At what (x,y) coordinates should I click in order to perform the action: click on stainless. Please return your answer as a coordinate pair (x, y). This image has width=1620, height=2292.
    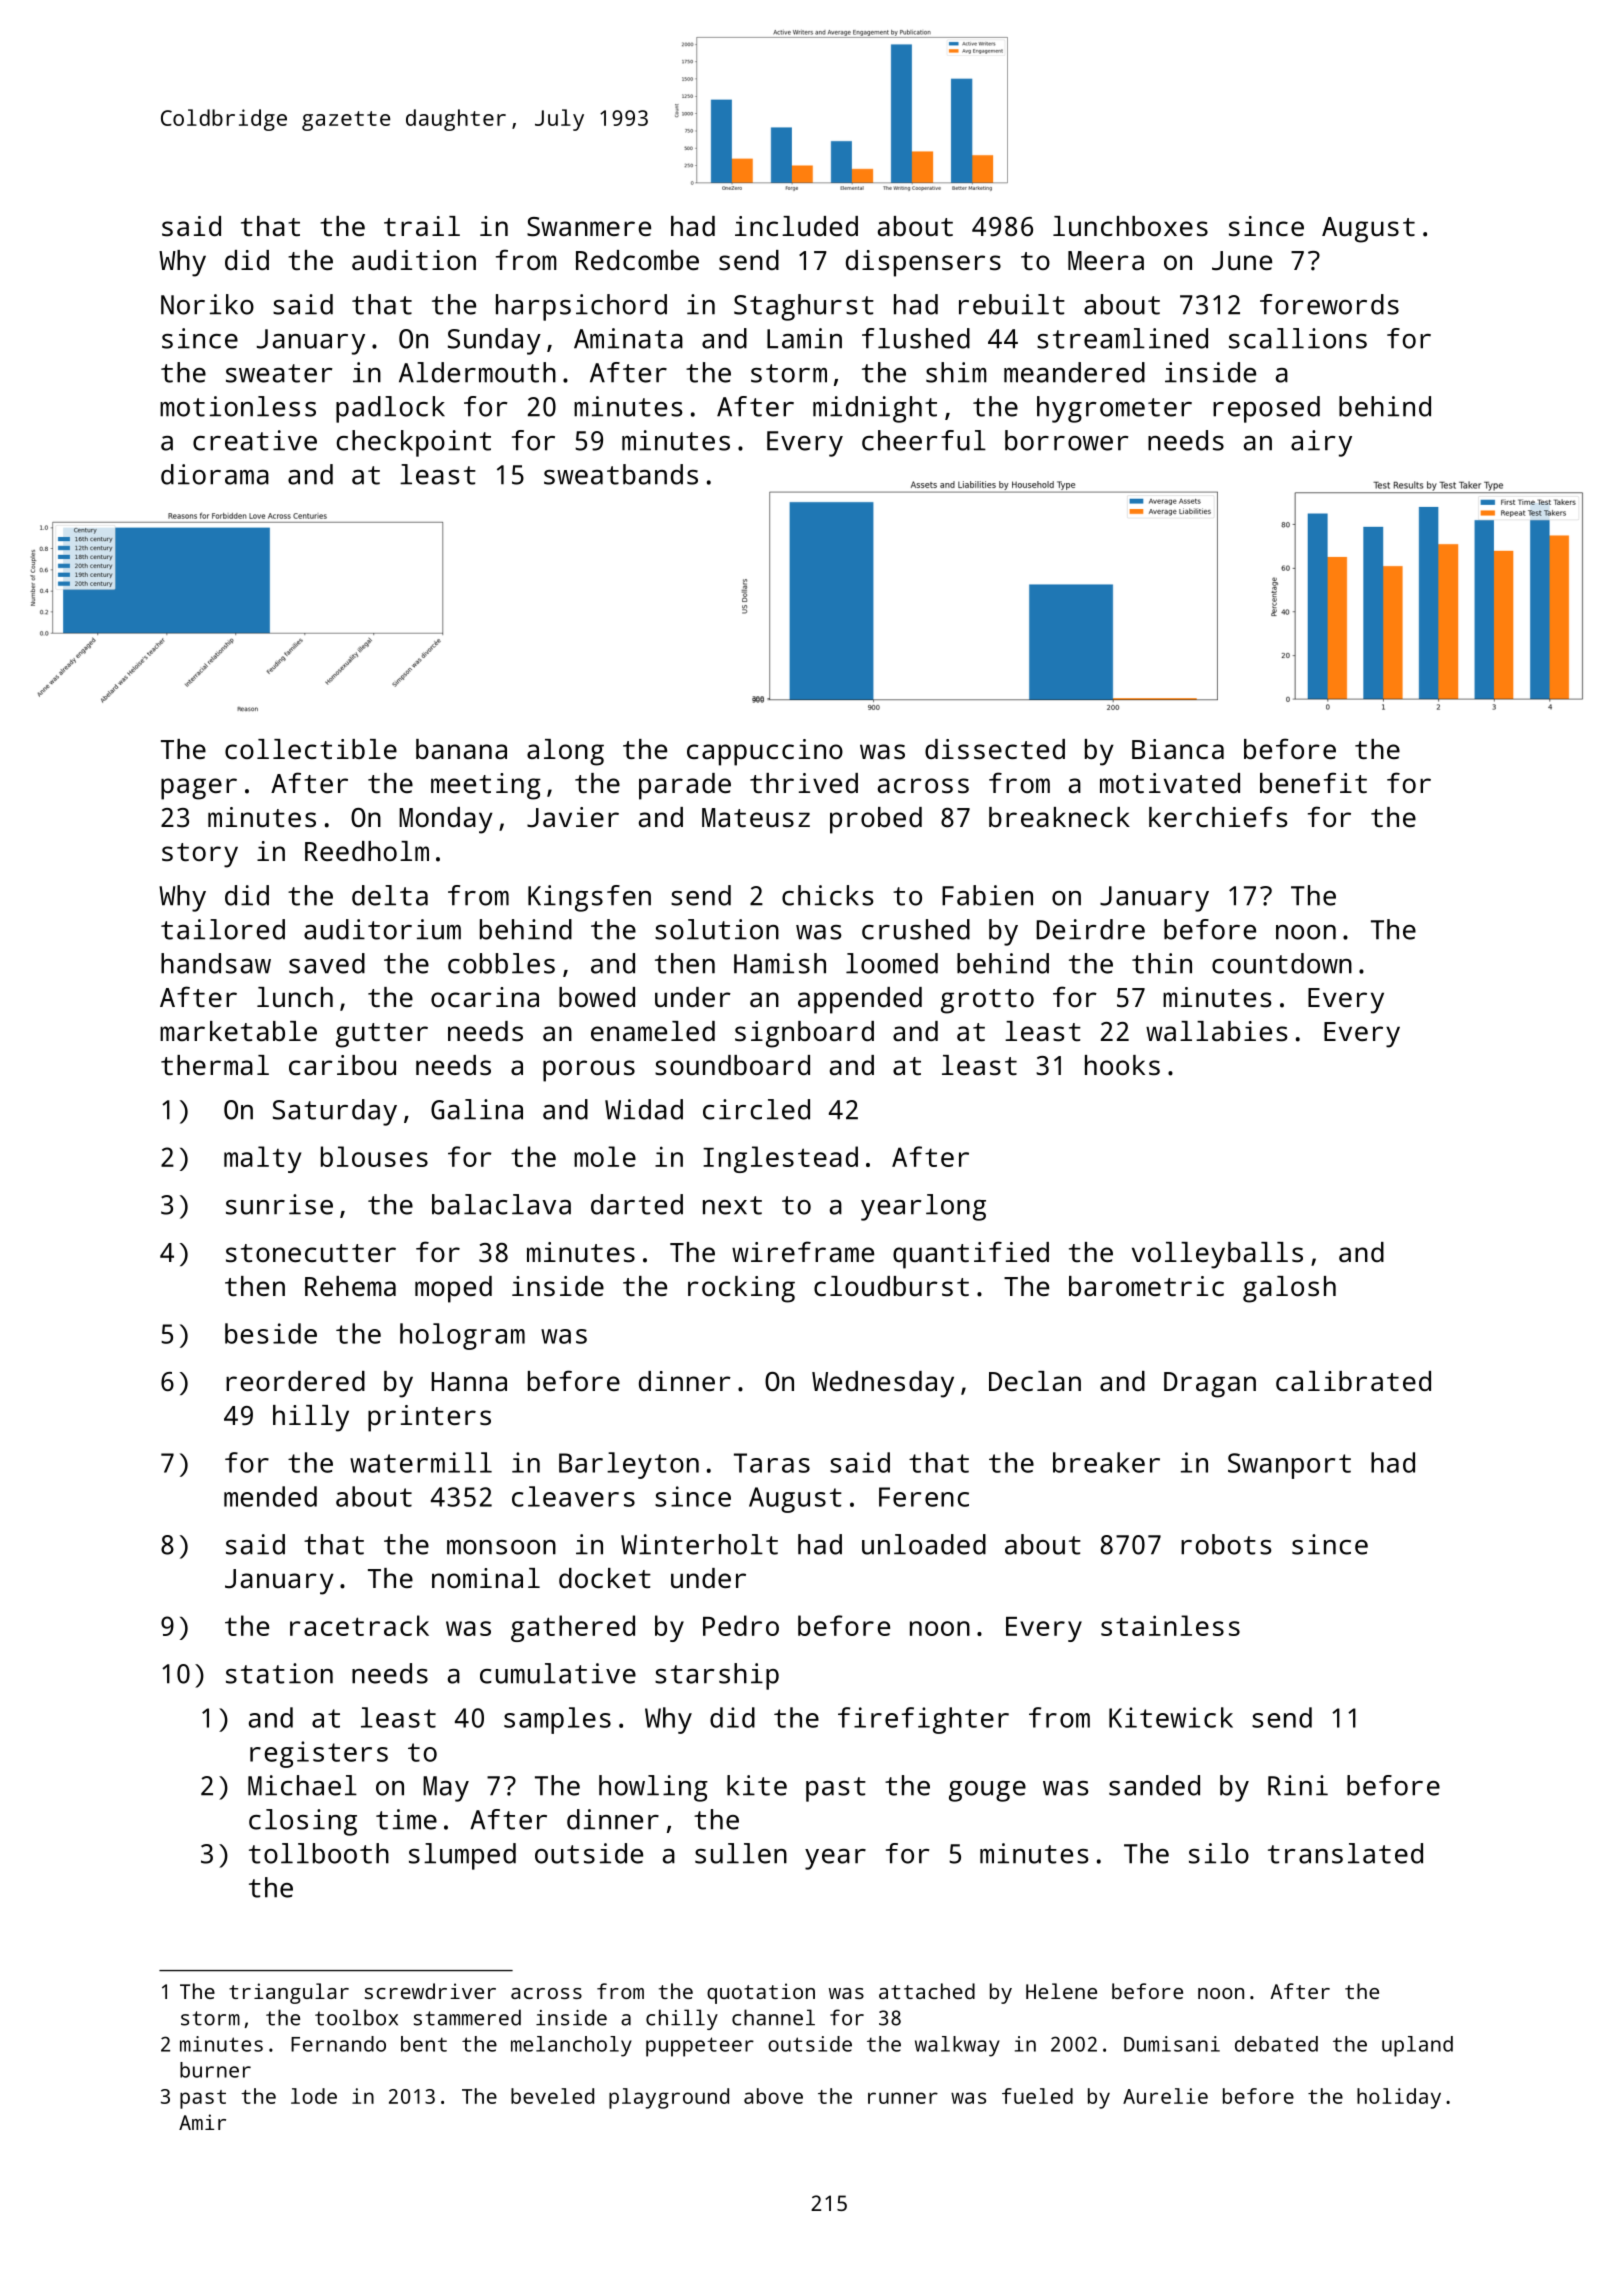
    Looking at the image, I should click on (1170, 1625).
